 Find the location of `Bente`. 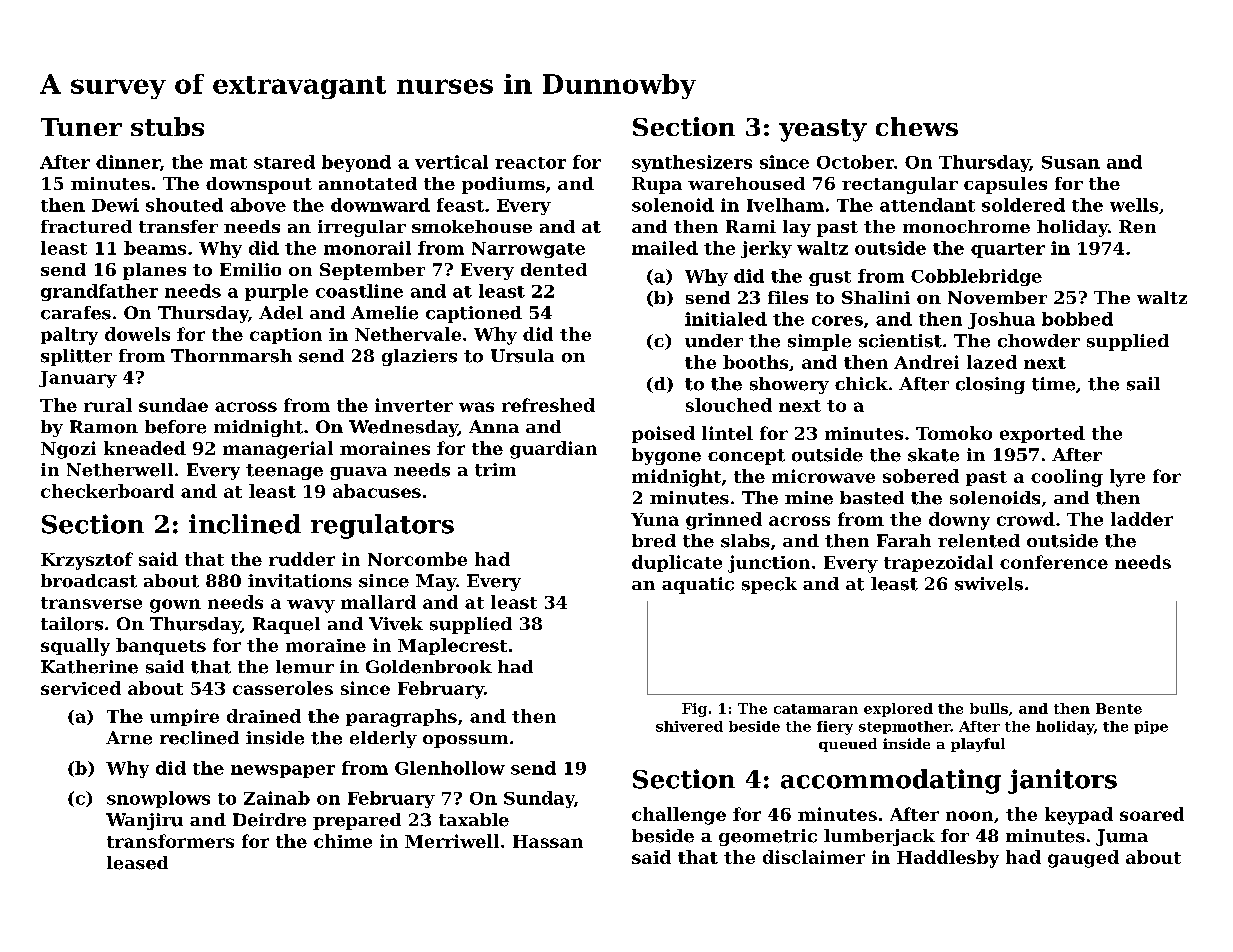

Bente is located at coordinates (1119, 708).
